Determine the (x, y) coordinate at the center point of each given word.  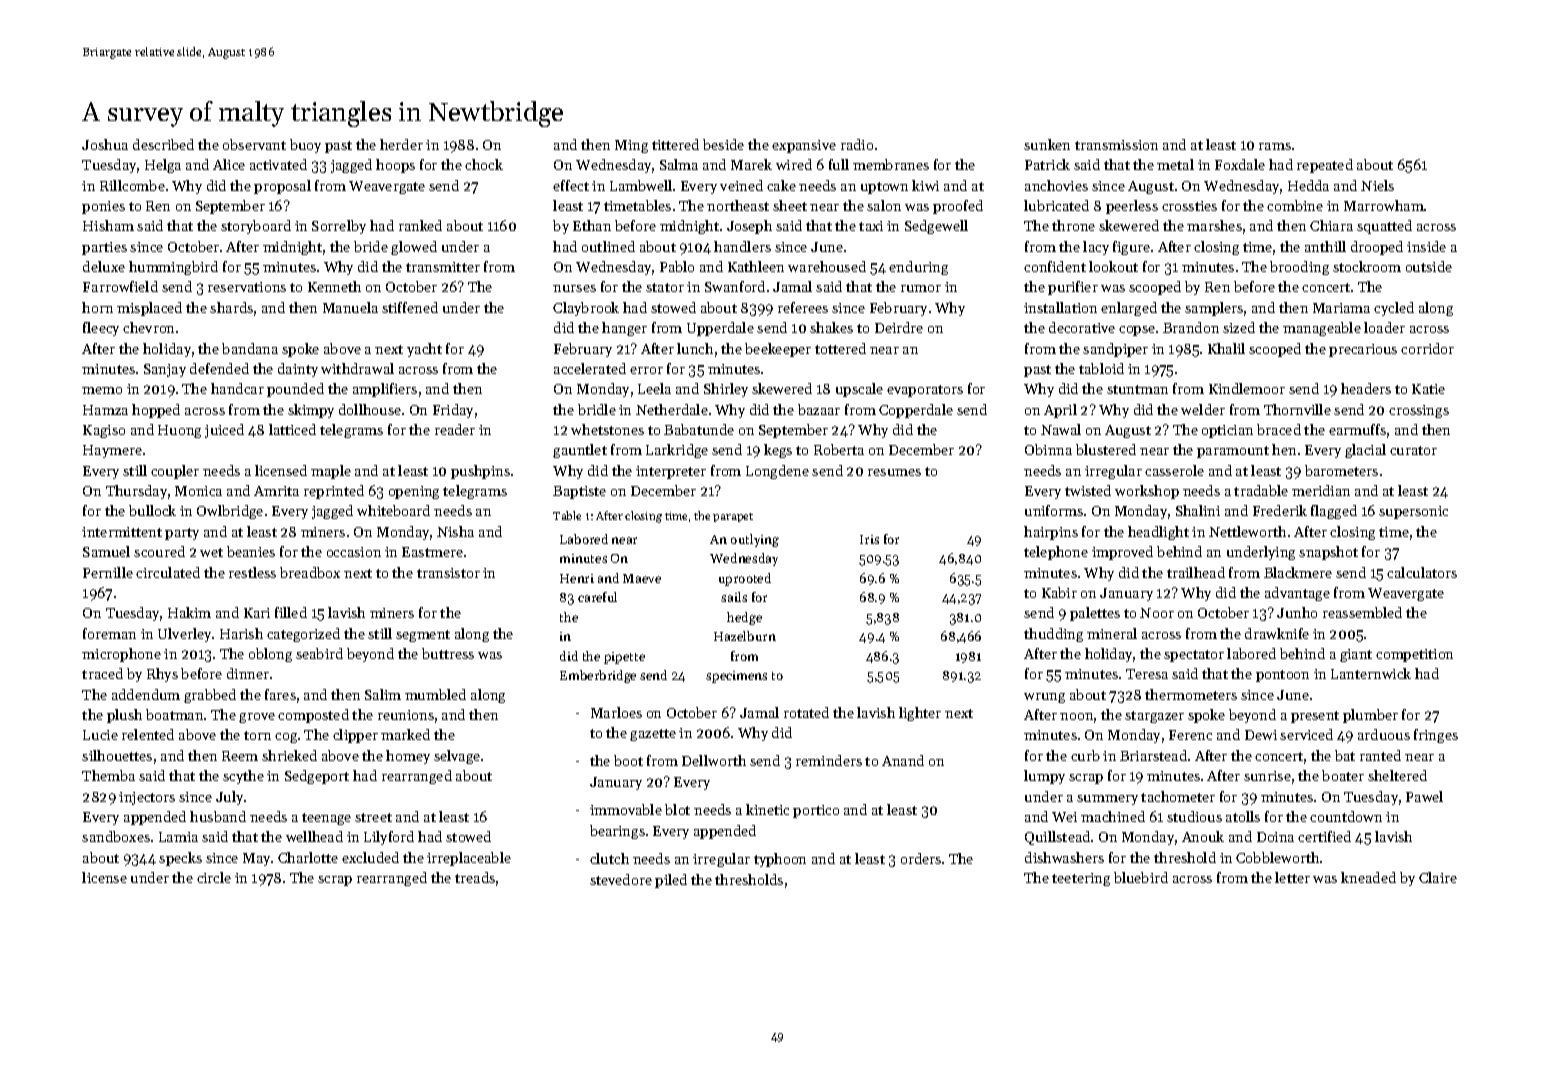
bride (371, 246)
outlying (755, 540)
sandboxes (116, 836)
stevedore (621, 879)
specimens (736, 677)
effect (571, 185)
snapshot (1328, 553)
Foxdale (1240, 164)
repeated (1325, 166)
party (182, 534)
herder (401, 144)
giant (1356, 655)
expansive (804, 146)
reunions (406, 715)
